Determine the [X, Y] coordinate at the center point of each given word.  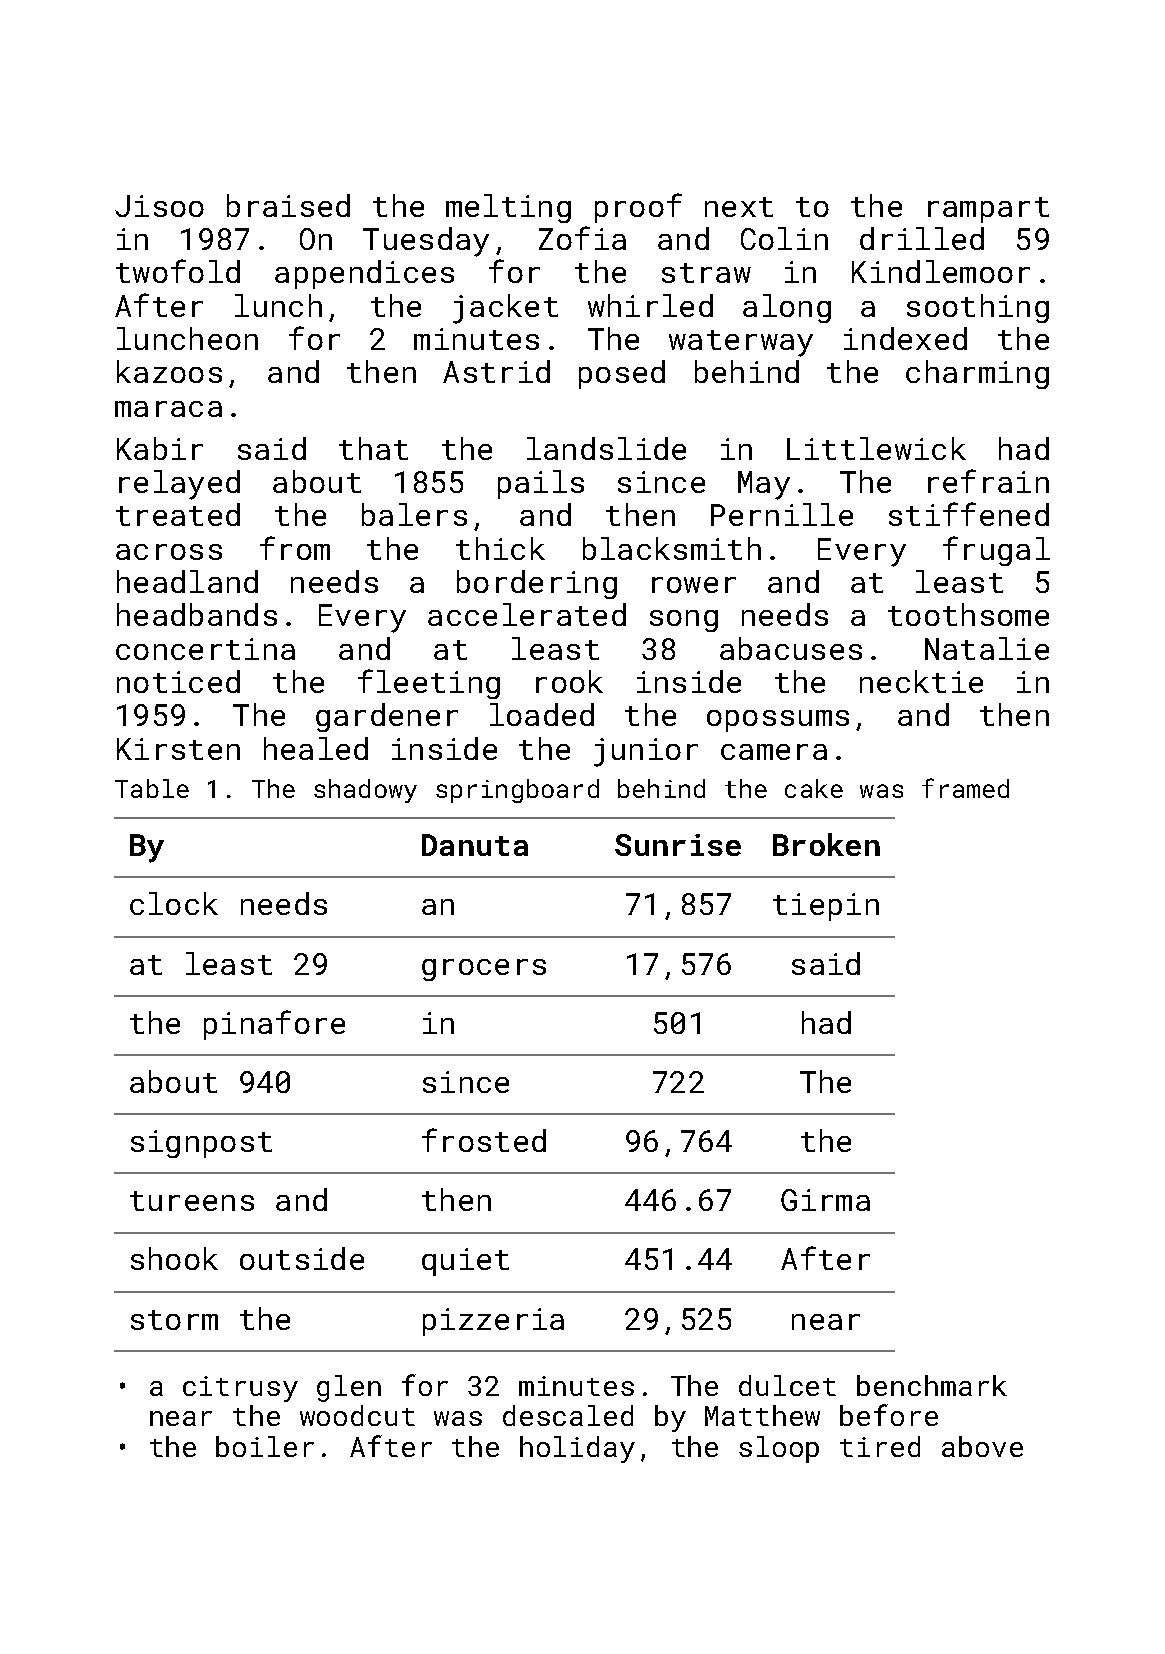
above [982, 1446]
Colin [784, 238]
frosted [484, 1140]
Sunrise [678, 845]
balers [414, 514]
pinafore [274, 1025]
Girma [825, 1200]
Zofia [582, 238]
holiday [577, 1449]
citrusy [240, 1389]
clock [174, 903]
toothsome [968, 614]
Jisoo [159, 206]
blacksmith [672, 548]
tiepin [826, 907]
